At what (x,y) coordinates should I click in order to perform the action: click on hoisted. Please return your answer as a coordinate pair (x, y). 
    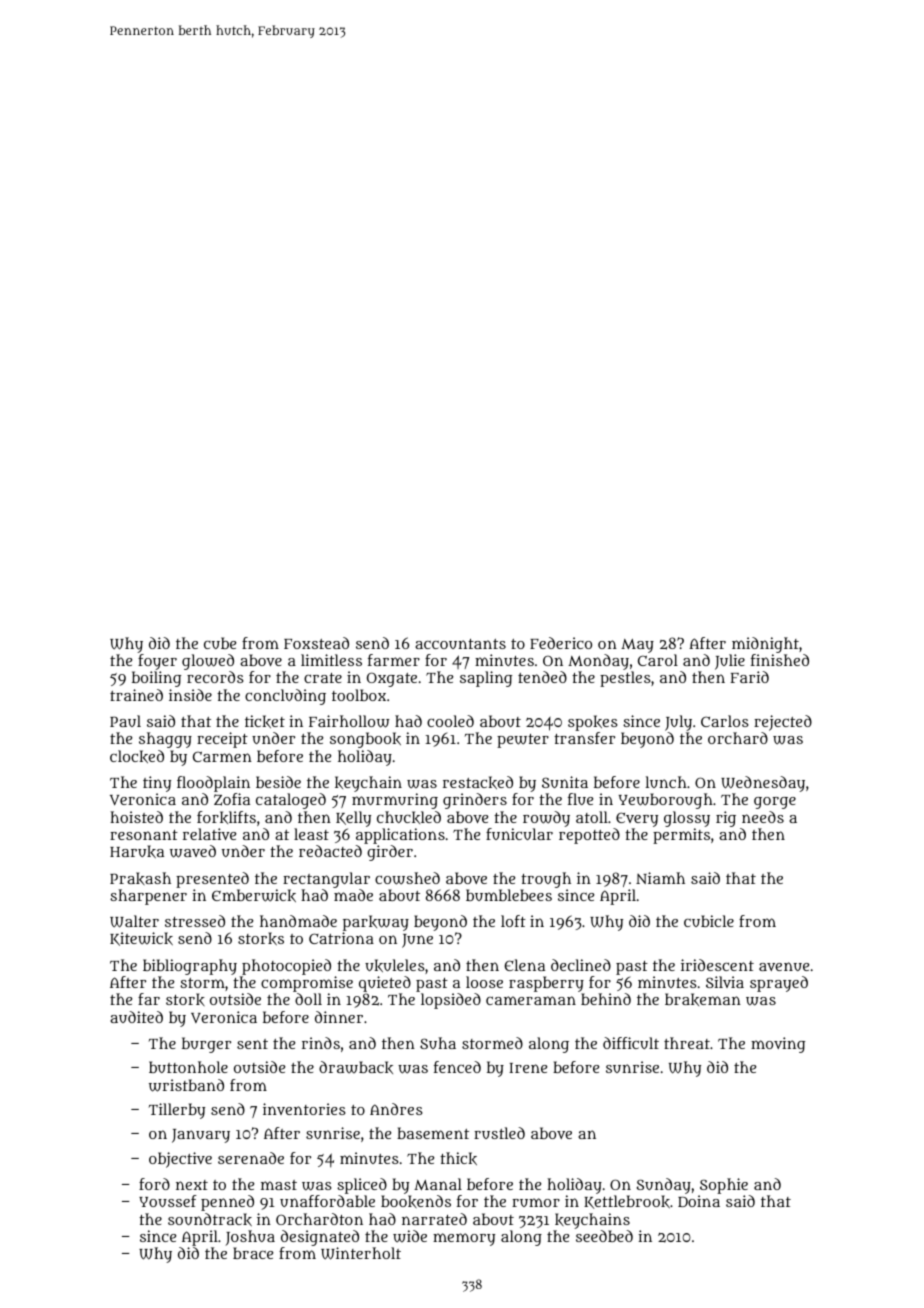
    Looking at the image, I should click on (136, 817).
